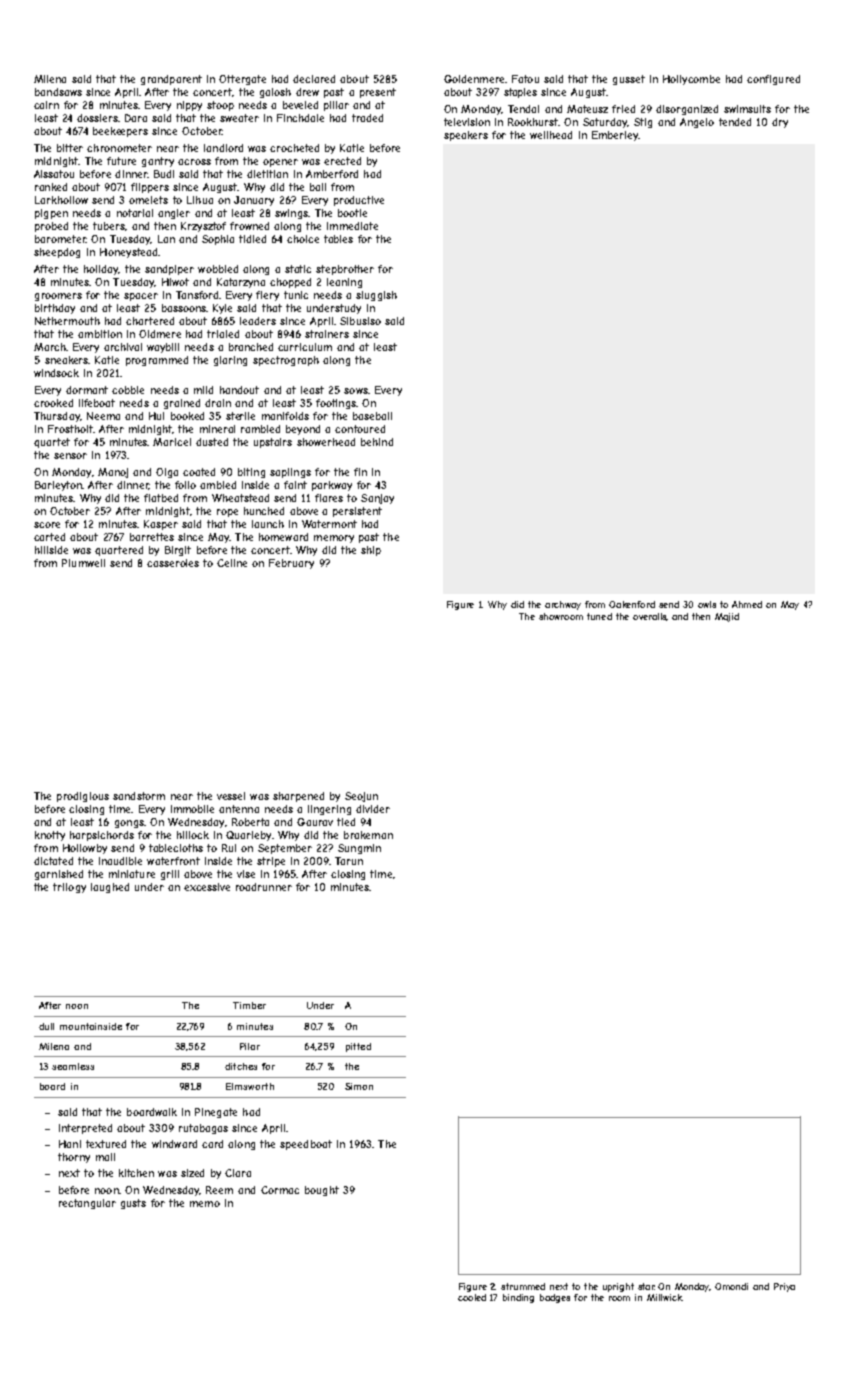 Image resolution: width=849 pixels, height=1400 pixels. Describe the element at coordinates (373, 809) in the screenshot. I see `divider` at that location.
